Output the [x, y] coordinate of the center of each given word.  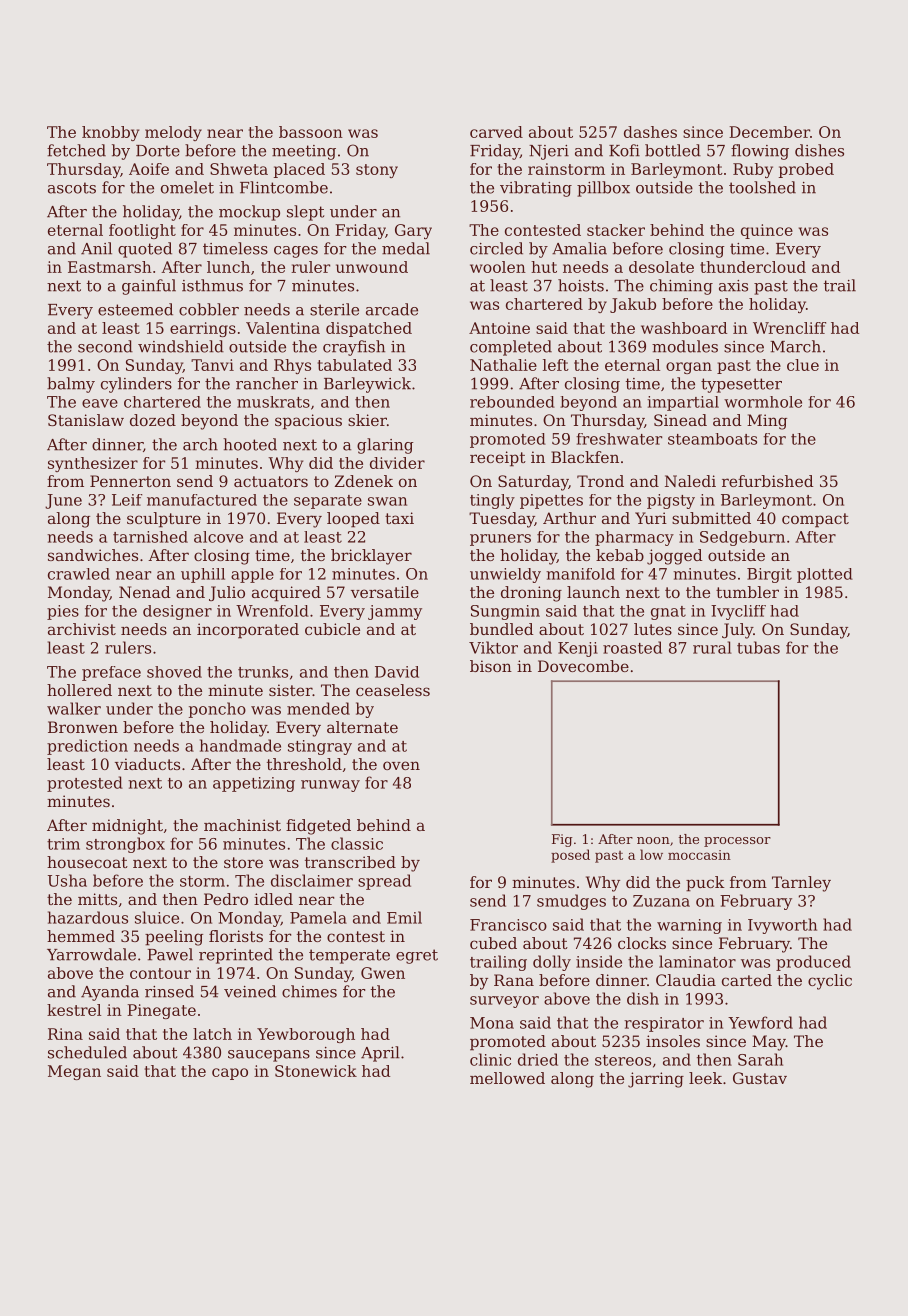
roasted [632, 647]
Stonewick [316, 1071]
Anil [96, 248]
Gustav [760, 1078]
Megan [74, 1072]
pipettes [551, 501]
